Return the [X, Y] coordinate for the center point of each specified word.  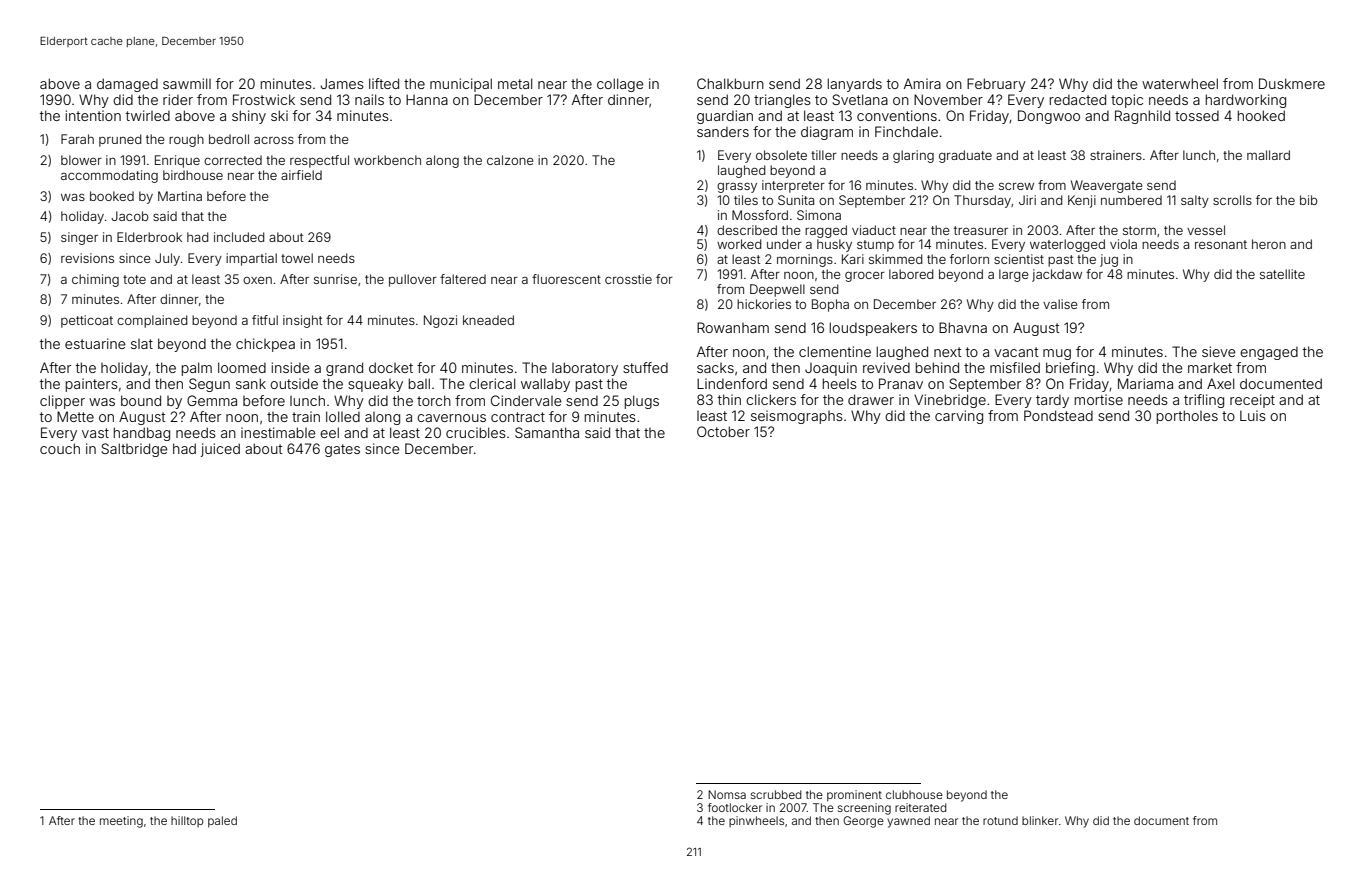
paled [222, 822]
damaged [127, 85]
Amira [922, 83]
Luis [1253, 415]
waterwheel [1180, 83]
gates [342, 450]
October [723, 431]
